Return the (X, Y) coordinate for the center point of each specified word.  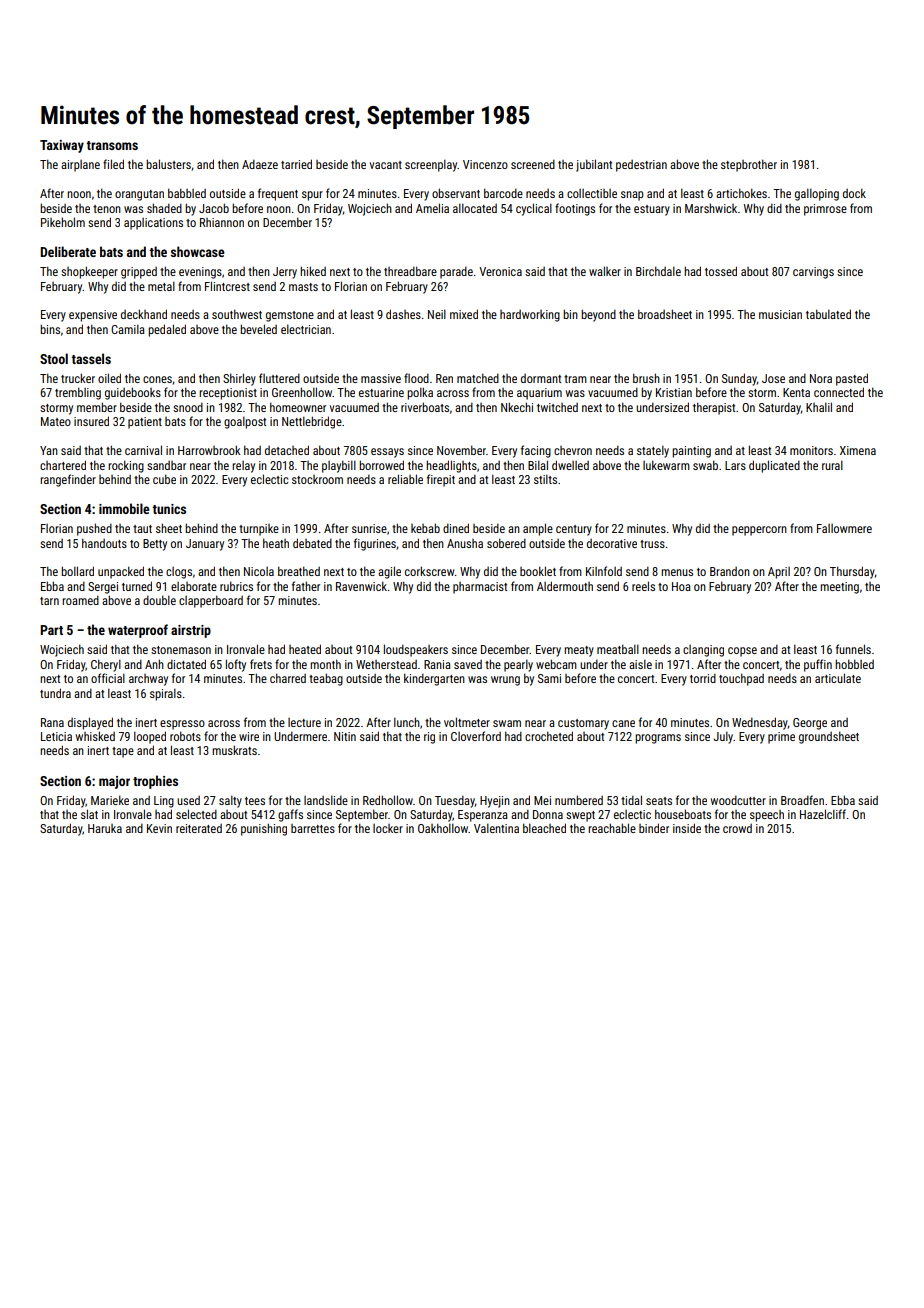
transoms (112, 145)
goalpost (245, 422)
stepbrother (749, 165)
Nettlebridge (312, 422)
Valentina (496, 828)
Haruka (105, 828)
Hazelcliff (823, 814)
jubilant (594, 165)
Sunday (739, 379)
